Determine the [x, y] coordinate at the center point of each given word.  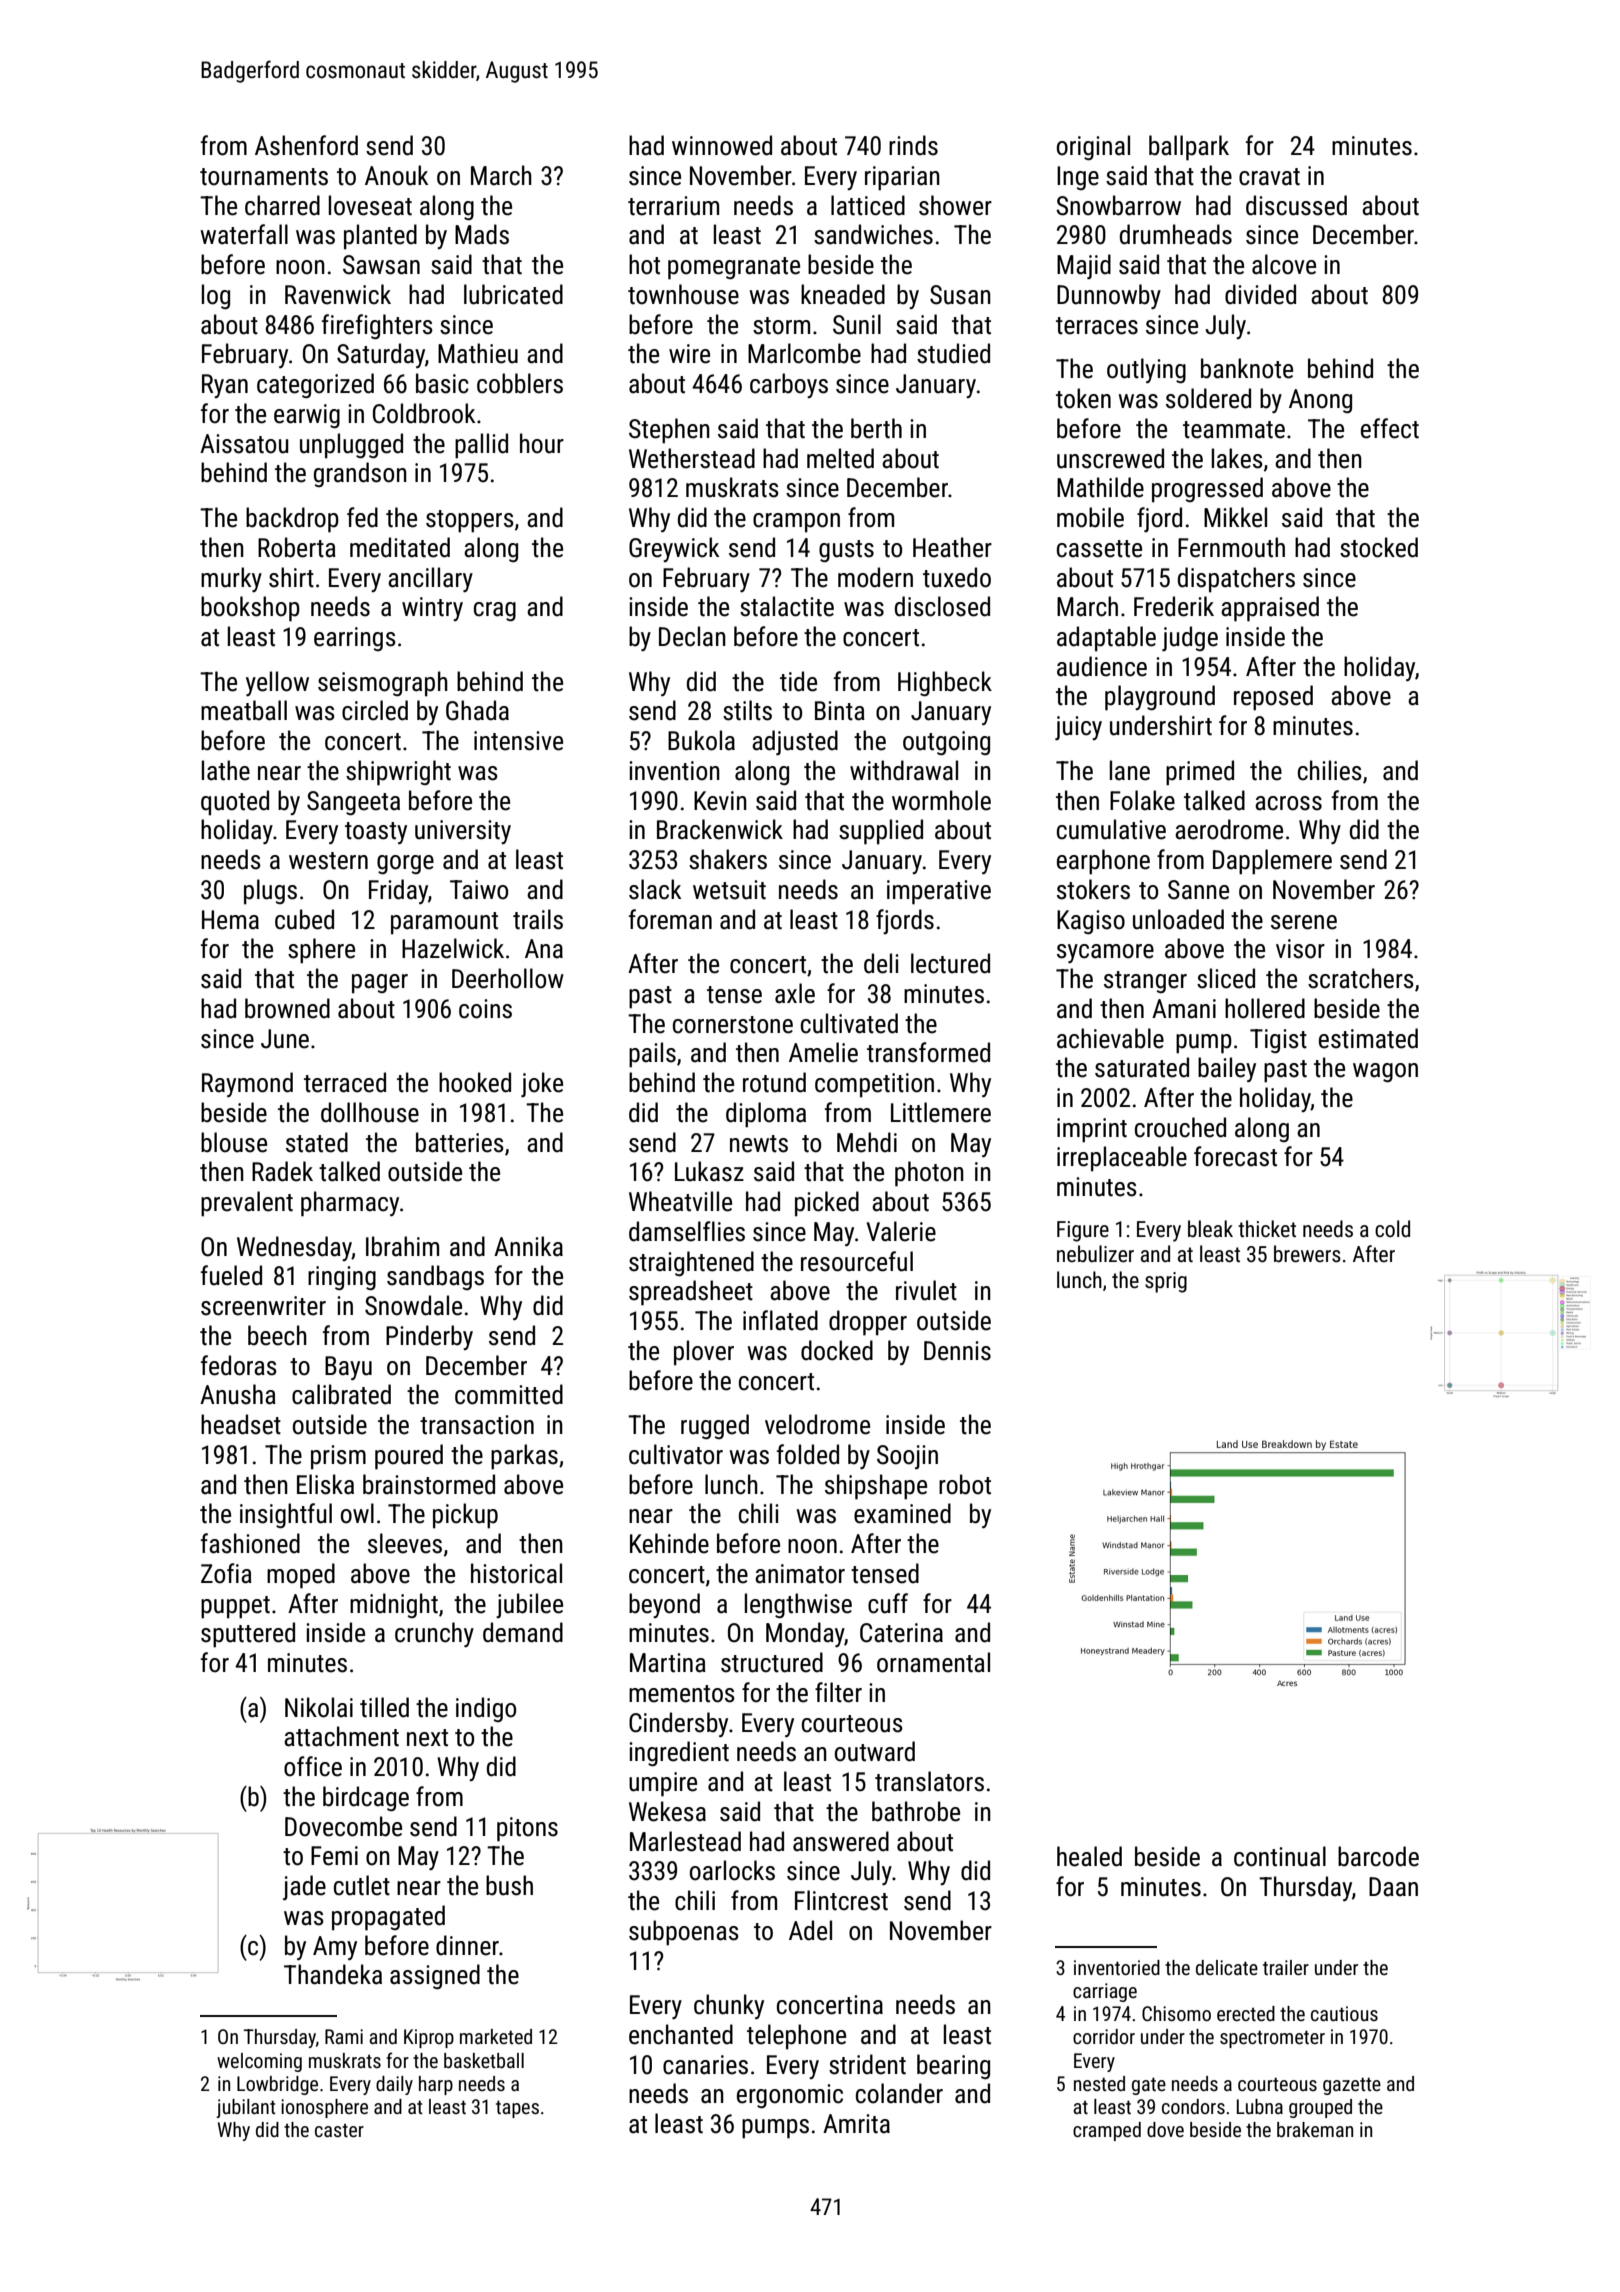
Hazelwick [453, 948]
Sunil [857, 324]
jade [304, 1887]
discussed [1296, 205]
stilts [747, 710]
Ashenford [306, 145]
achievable [1110, 1038]
